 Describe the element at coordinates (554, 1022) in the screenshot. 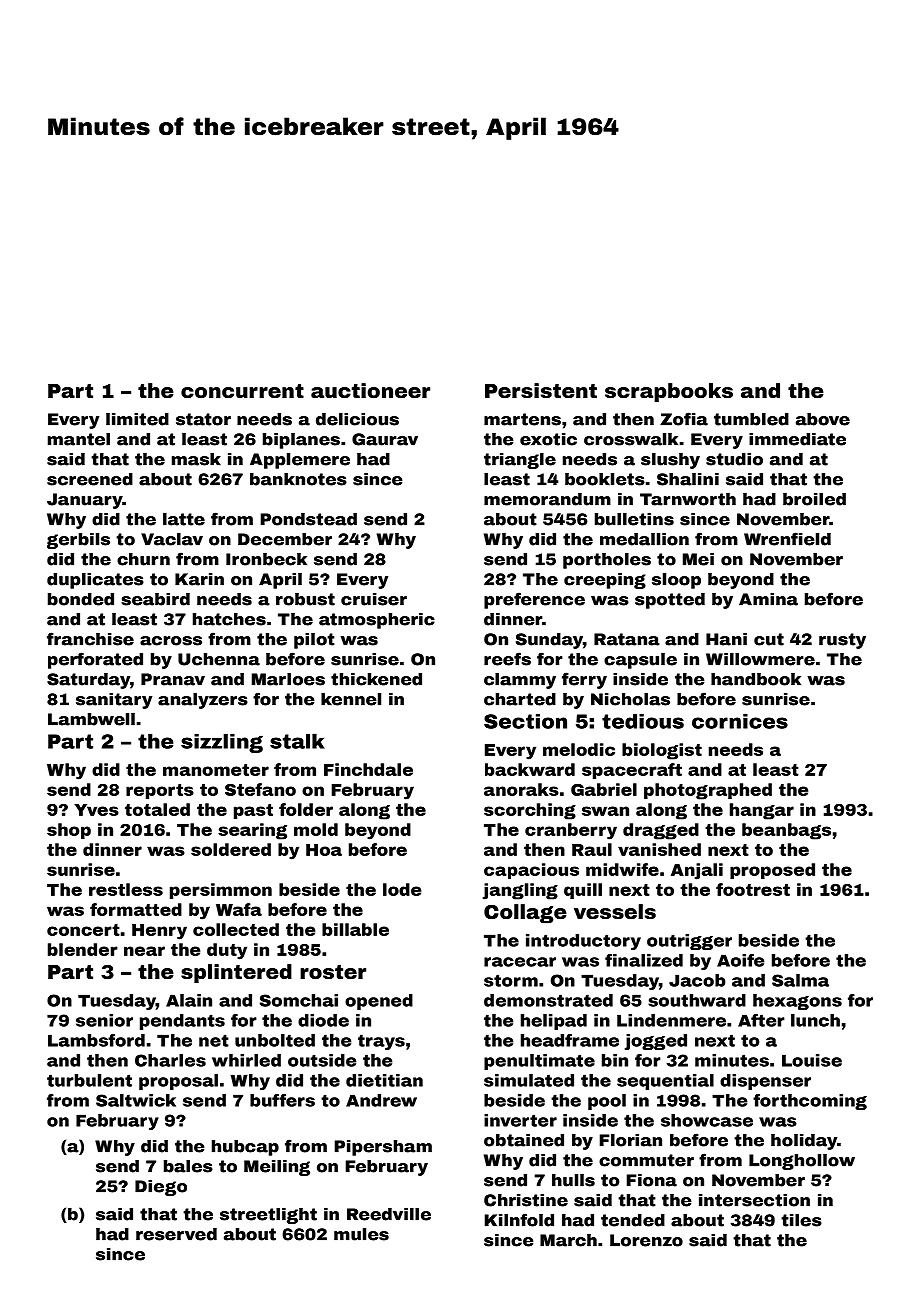

I see `helipad` at that location.
